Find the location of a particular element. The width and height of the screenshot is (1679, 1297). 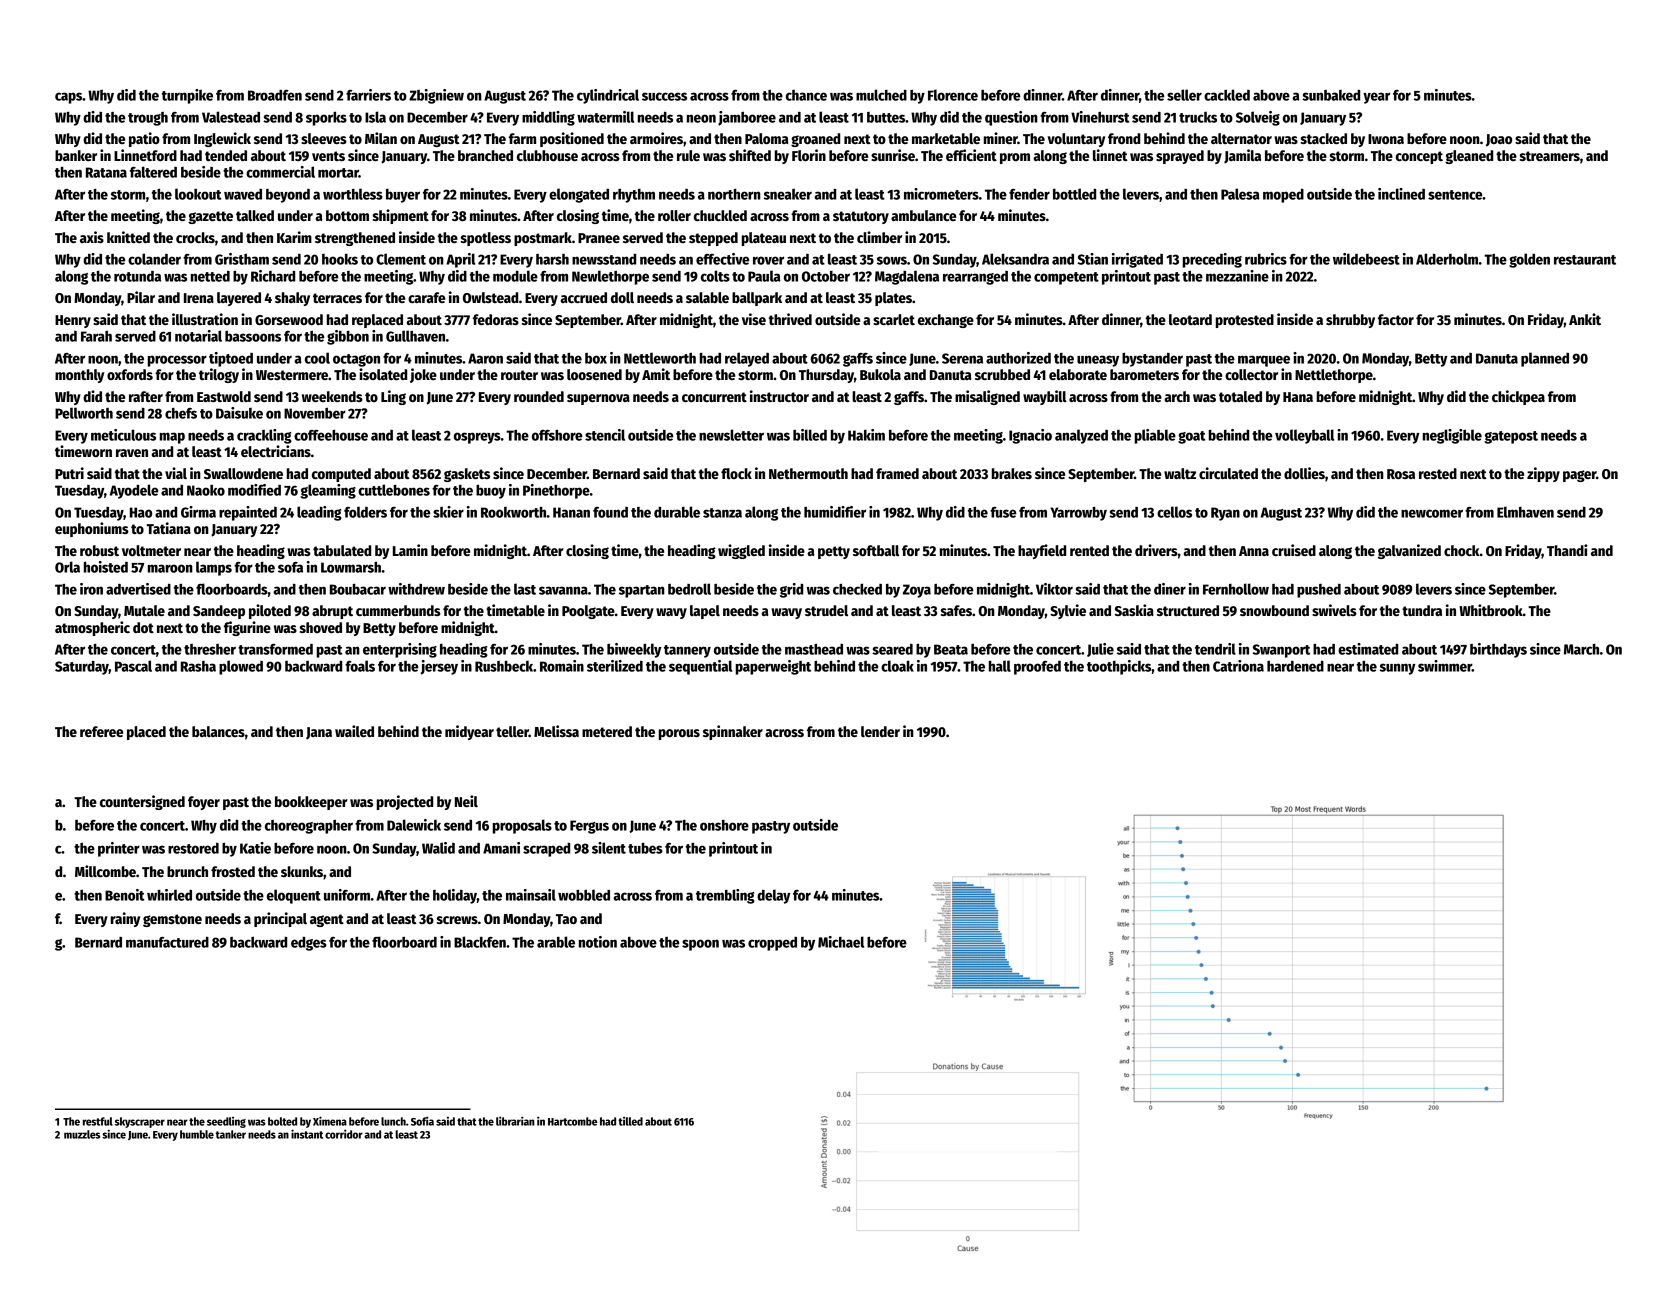

mulched is located at coordinates (881, 95).
